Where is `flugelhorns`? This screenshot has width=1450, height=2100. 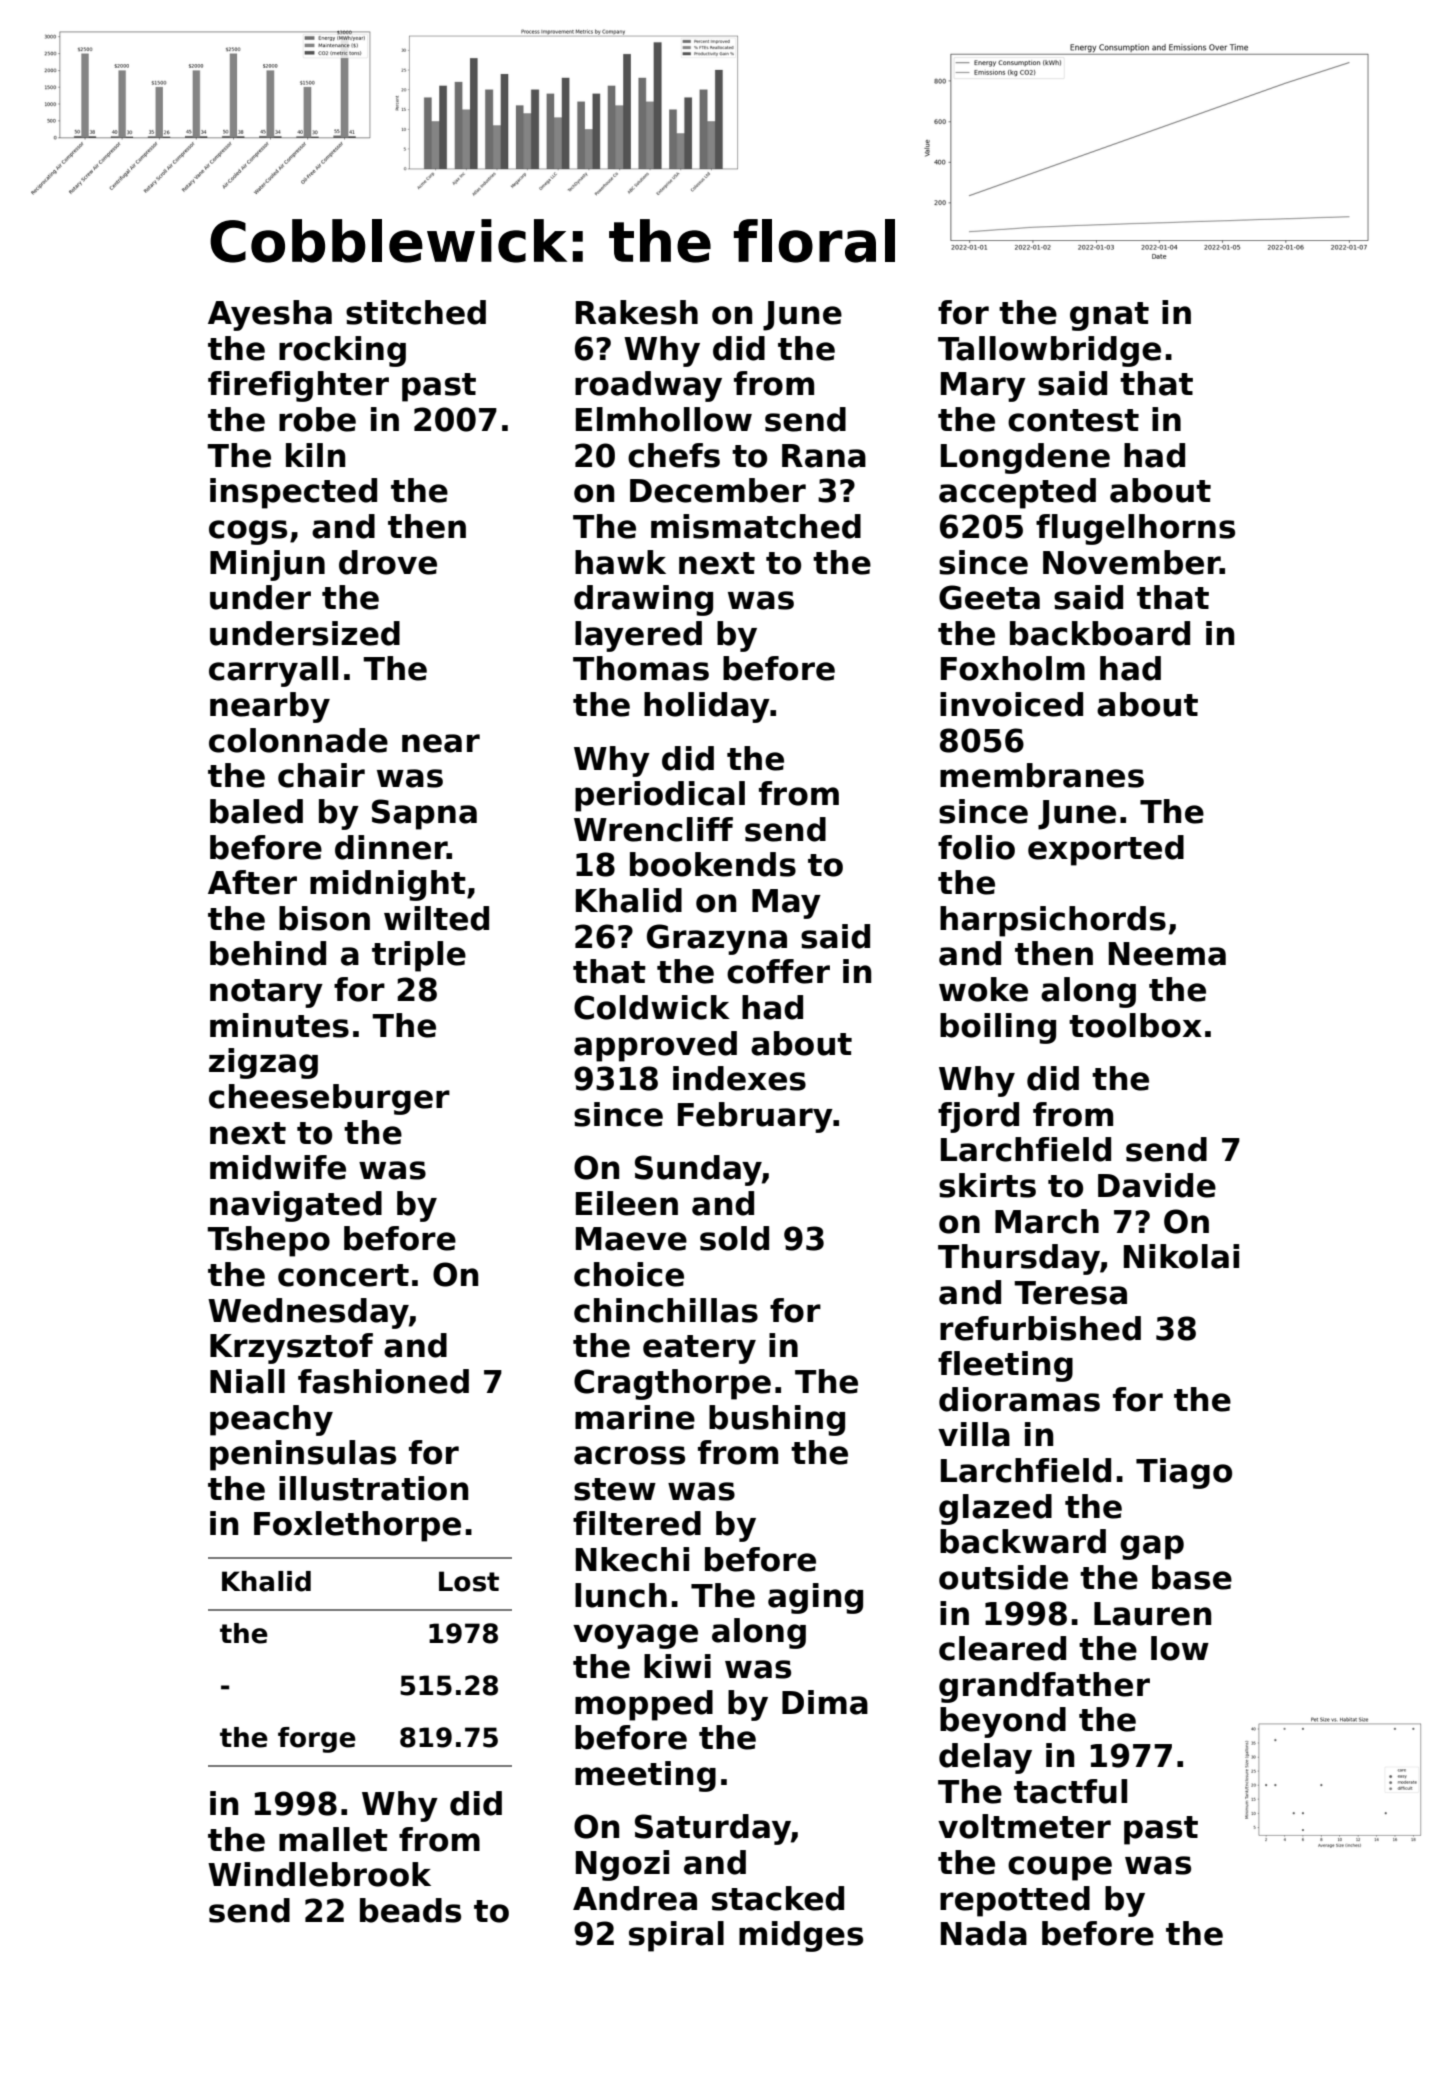 flugelhorns is located at coordinates (1135, 529).
